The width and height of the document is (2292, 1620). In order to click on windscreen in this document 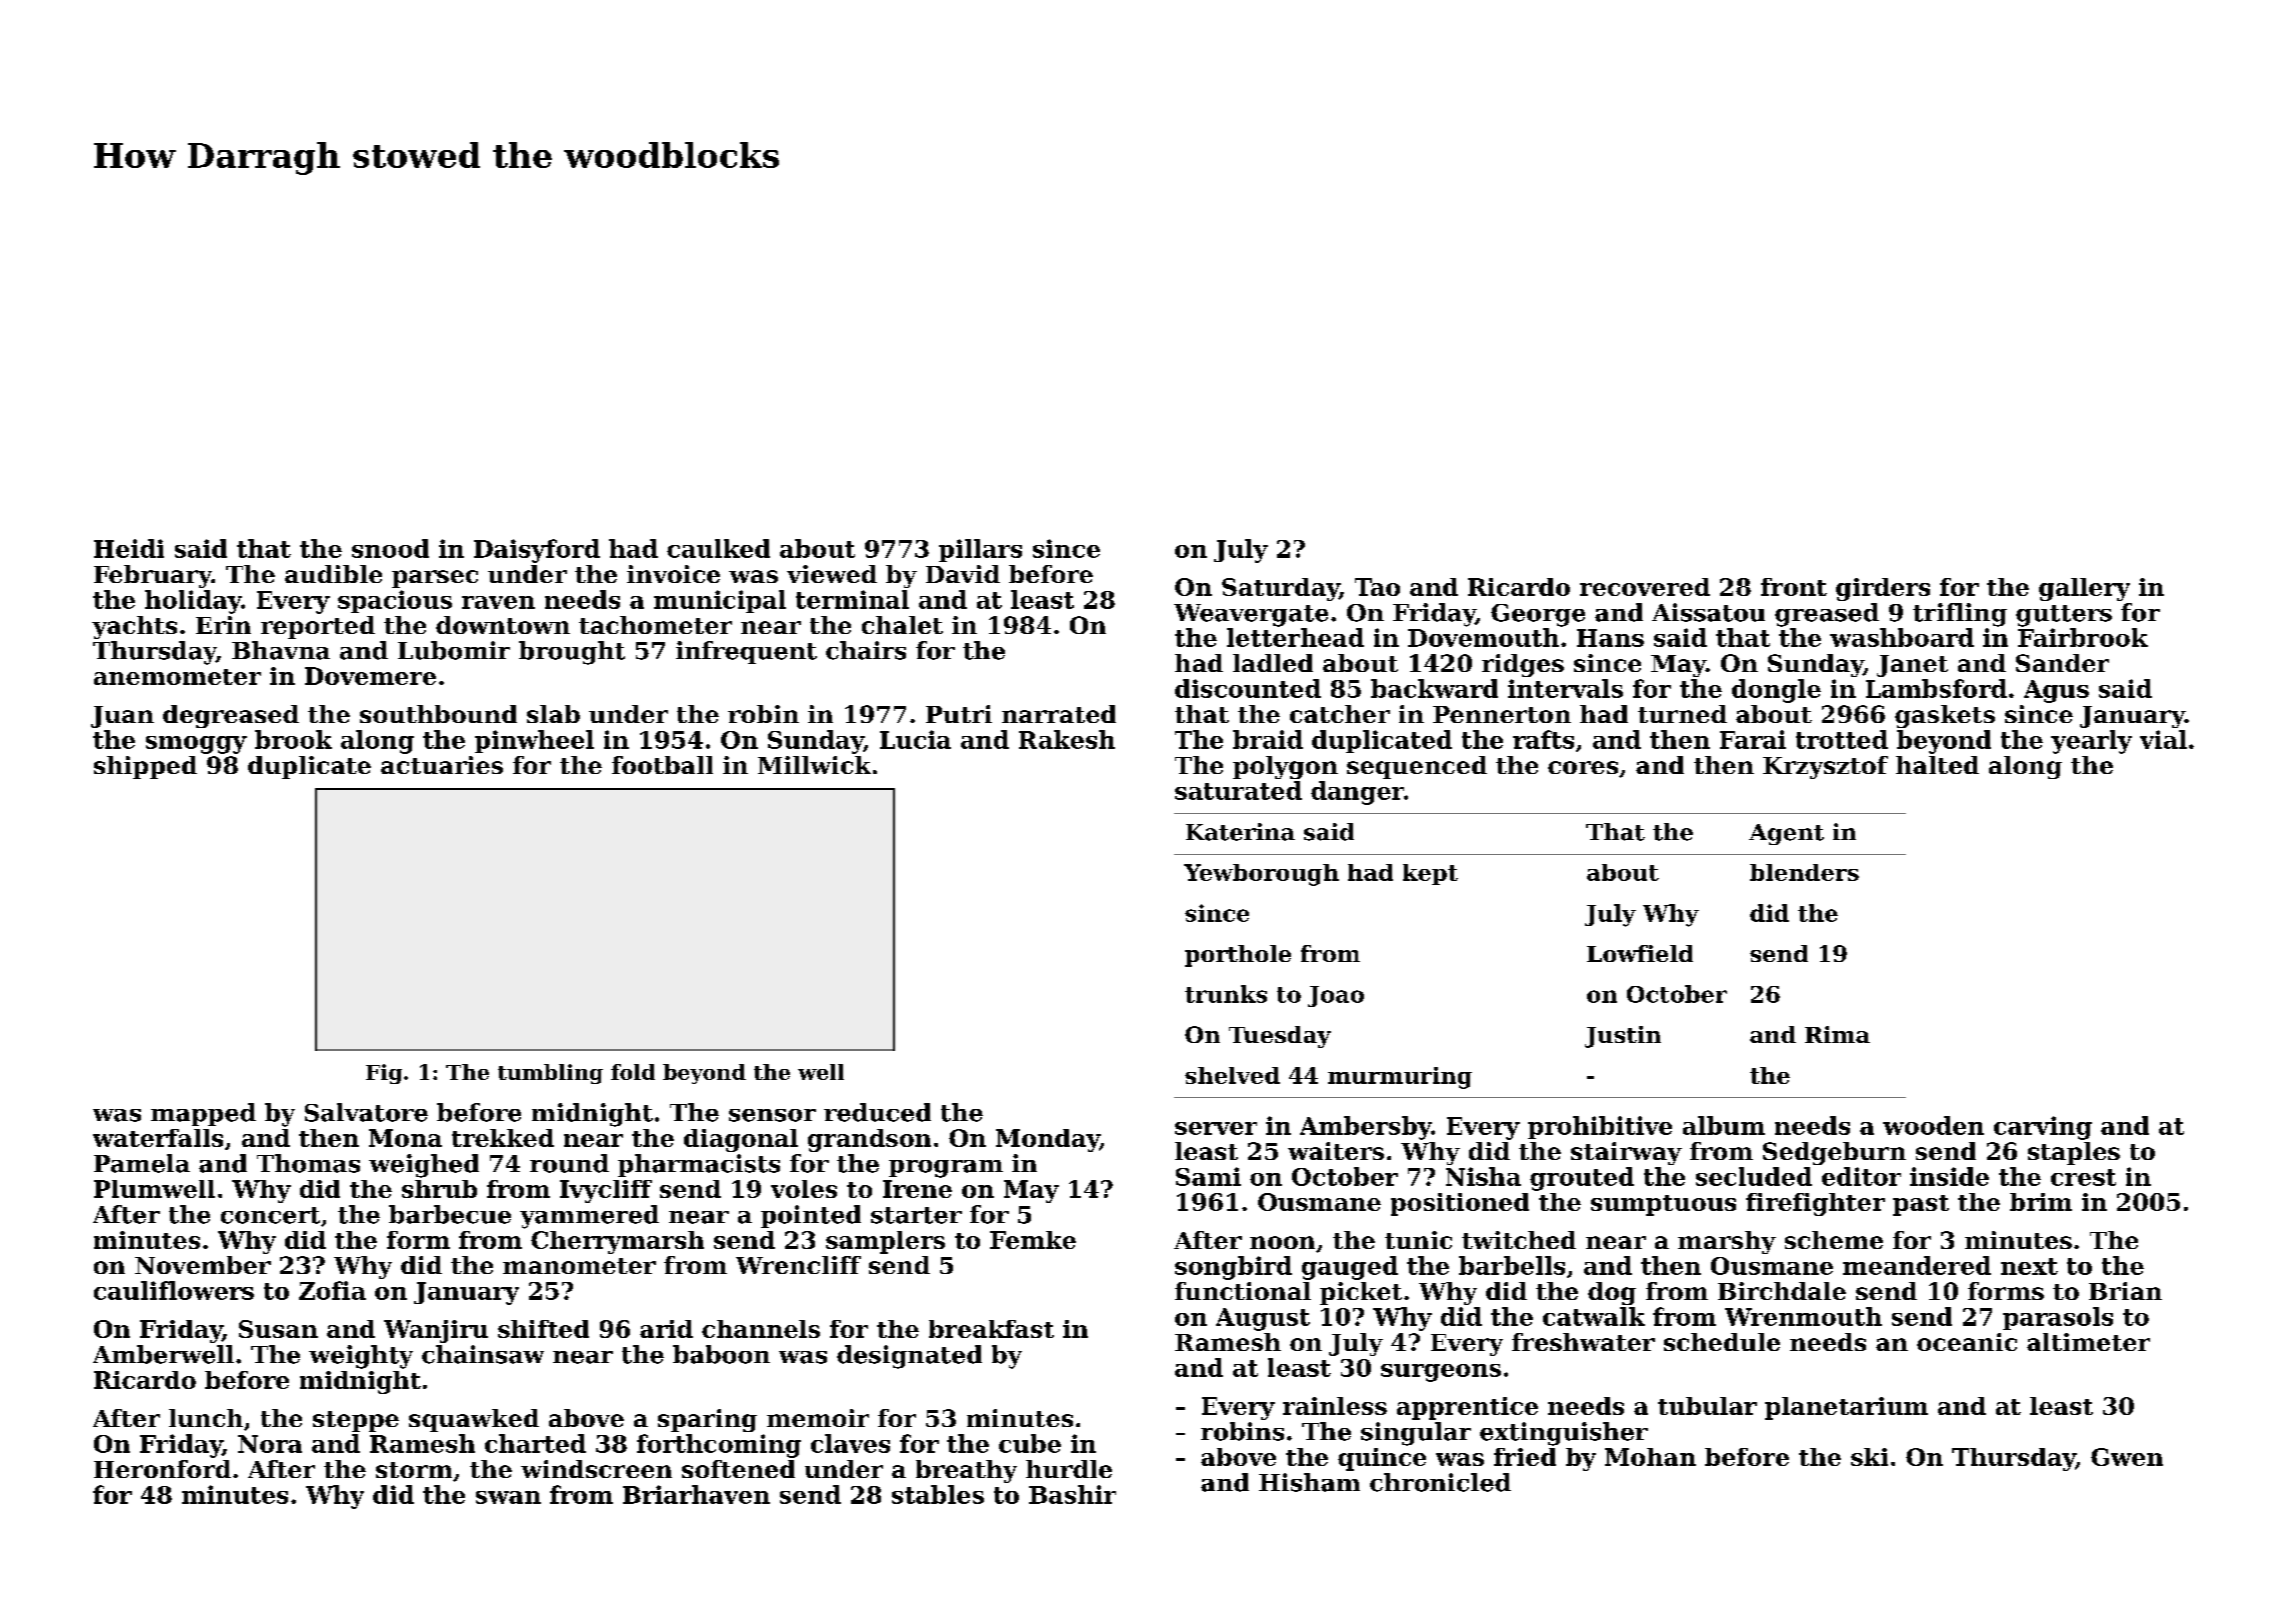, I will do `click(596, 1469)`.
